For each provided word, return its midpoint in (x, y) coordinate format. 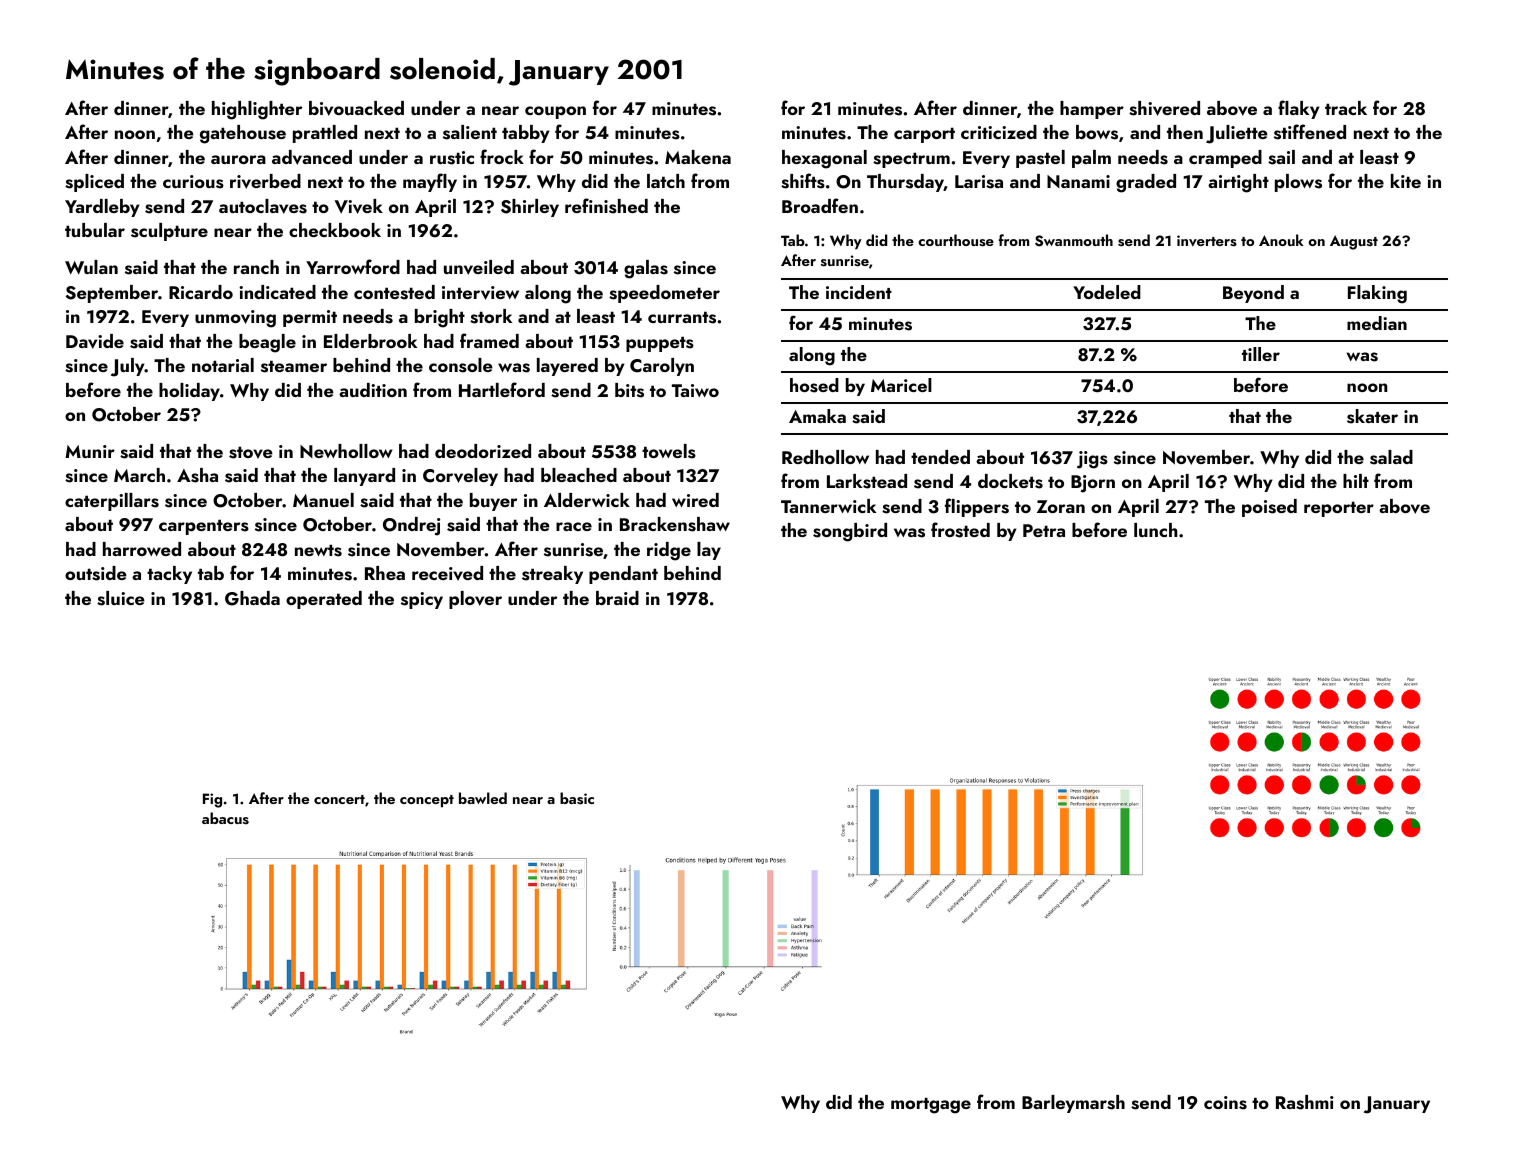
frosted (960, 530)
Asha (197, 475)
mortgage (931, 1105)
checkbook (335, 230)
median (1377, 323)
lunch (1155, 530)
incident (859, 292)
